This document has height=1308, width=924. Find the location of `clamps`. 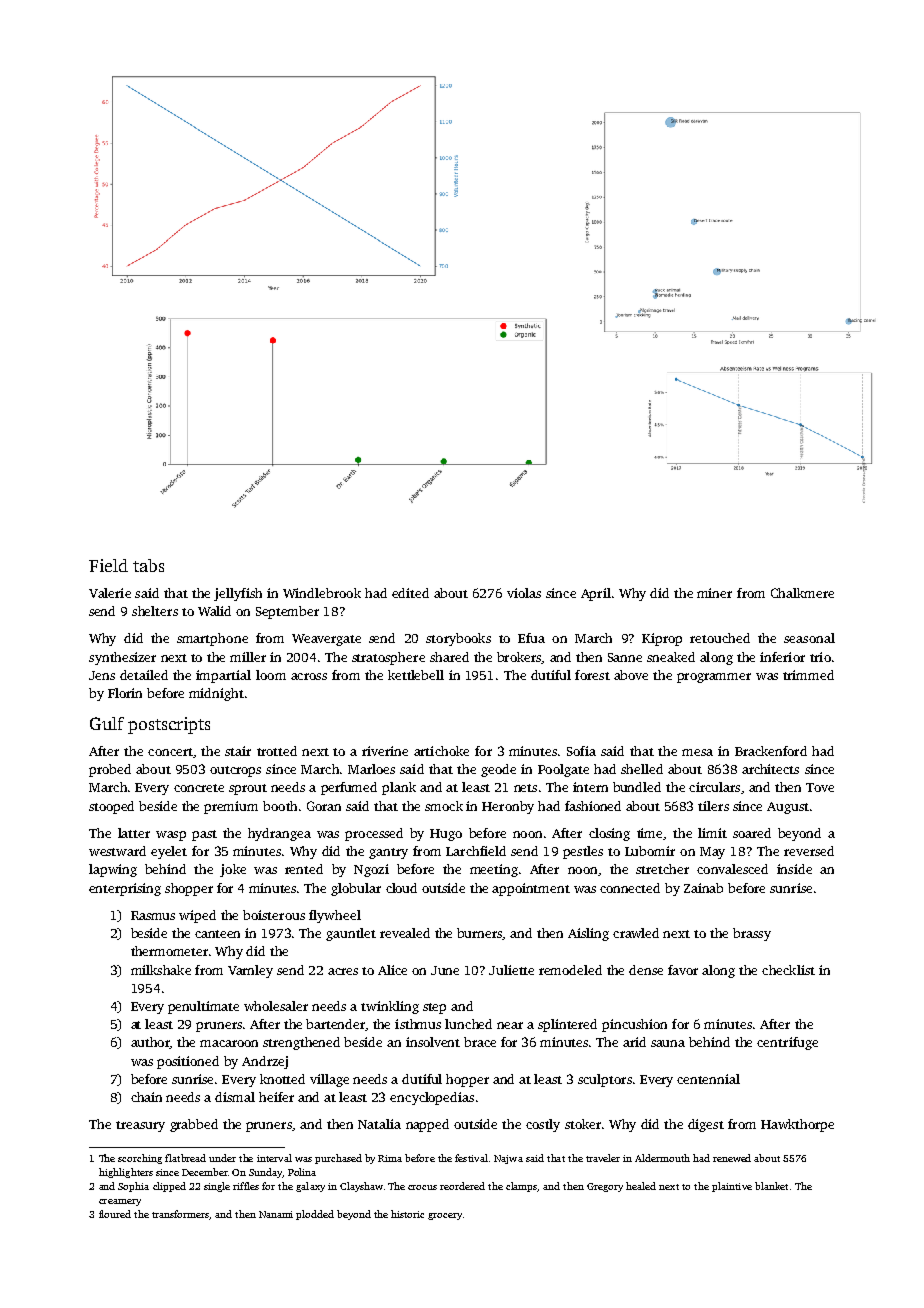

clamps is located at coordinates (522, 1187).
